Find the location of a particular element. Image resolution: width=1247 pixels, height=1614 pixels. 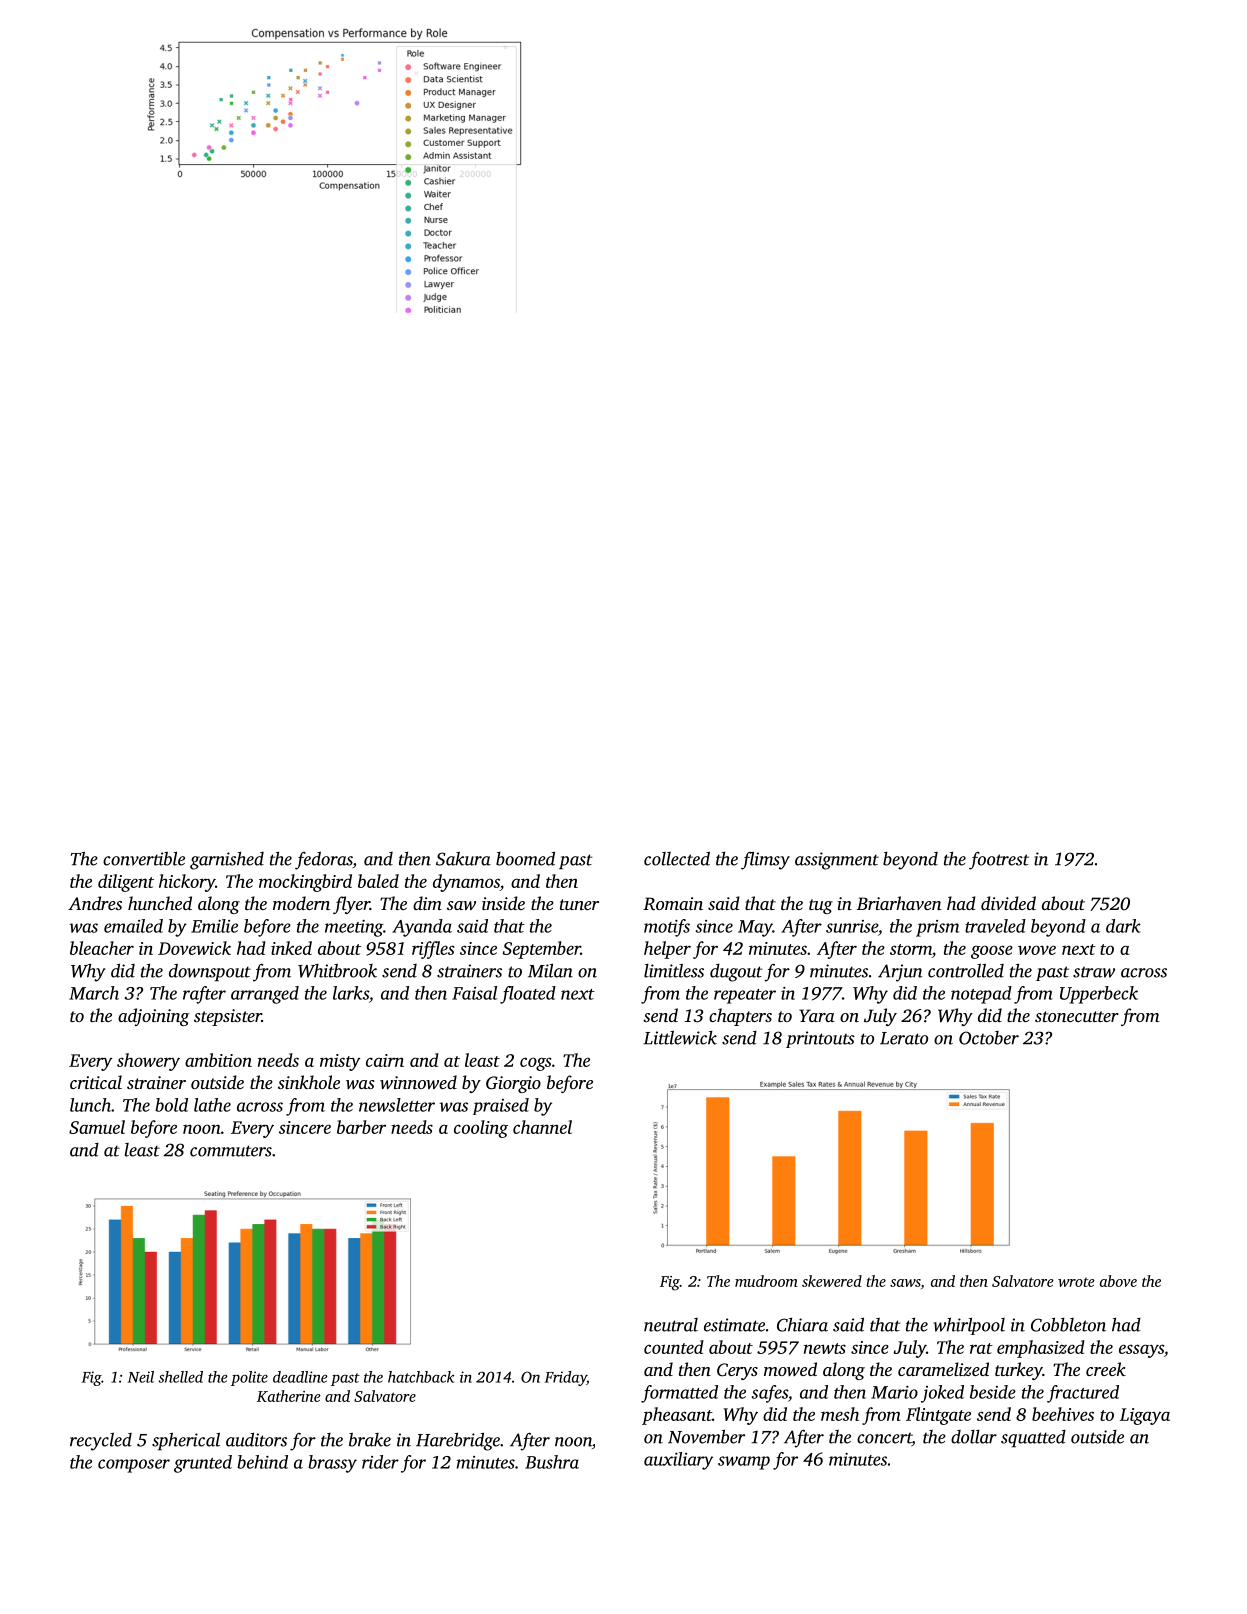

Neil is located at coordinates (141, 1377).
